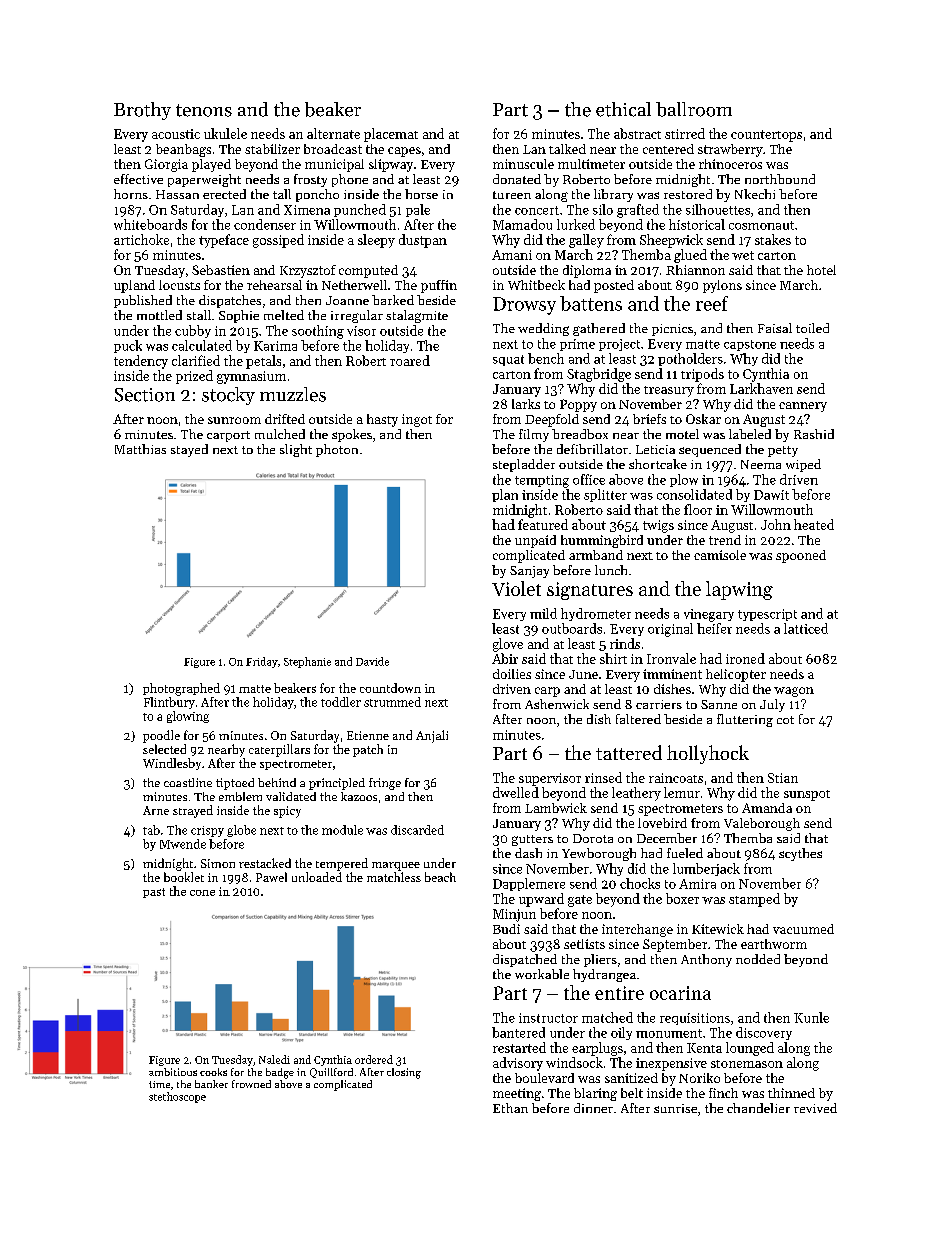 The image size is (952, 1233). I want to click on unpaid, so click(535, 541).
